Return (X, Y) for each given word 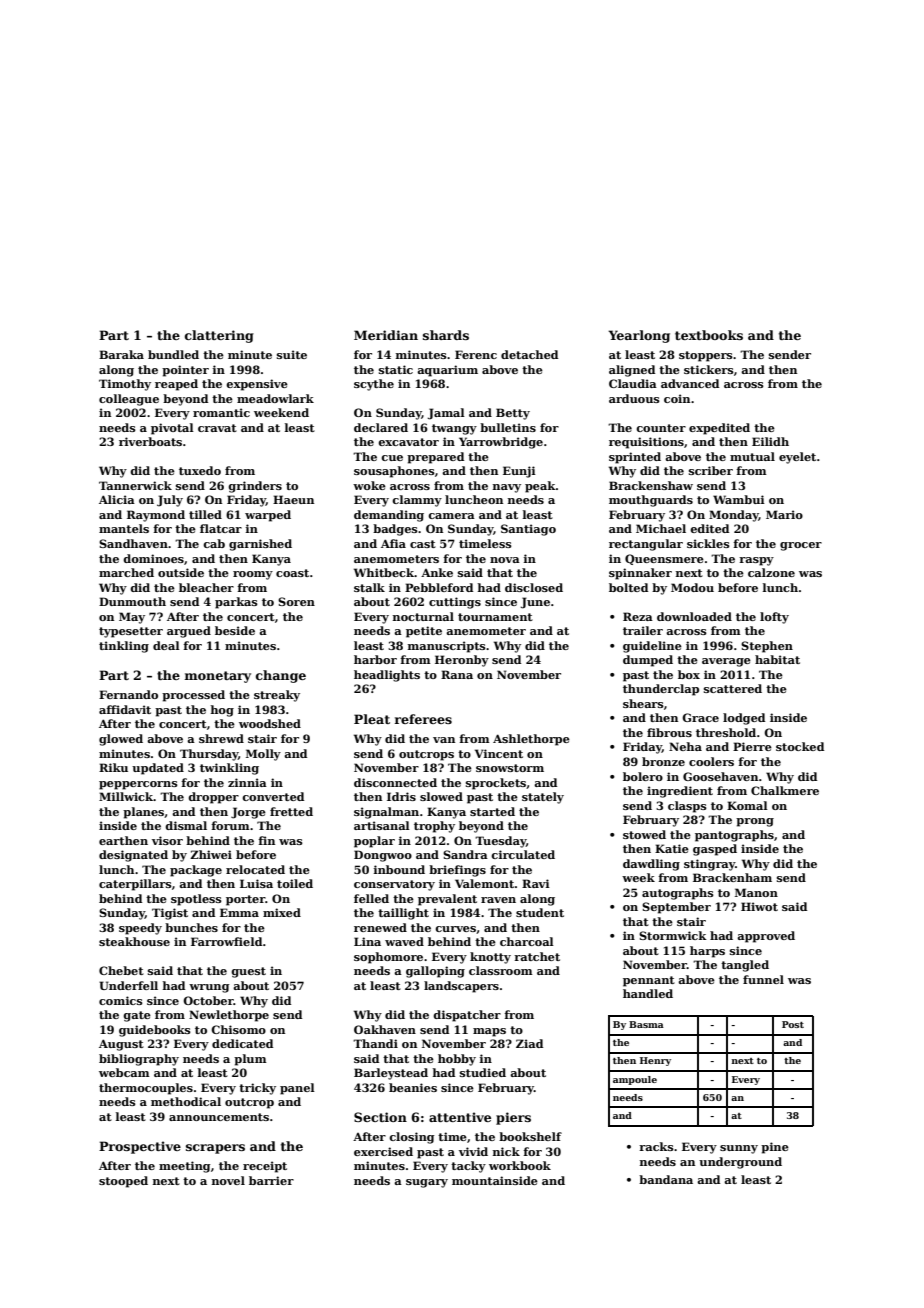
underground (740, 1163)
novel (228, 1180)
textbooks (709, 335)
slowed (441, 796)
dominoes (153, 558)
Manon (756, 892)
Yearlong (639, 336)
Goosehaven (721, 776)
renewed (380, 927)
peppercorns (138, 785)
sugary (427, 1183)
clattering (219, 336)
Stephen (767, 647)
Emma (239, 912)
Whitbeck (384, 572)
